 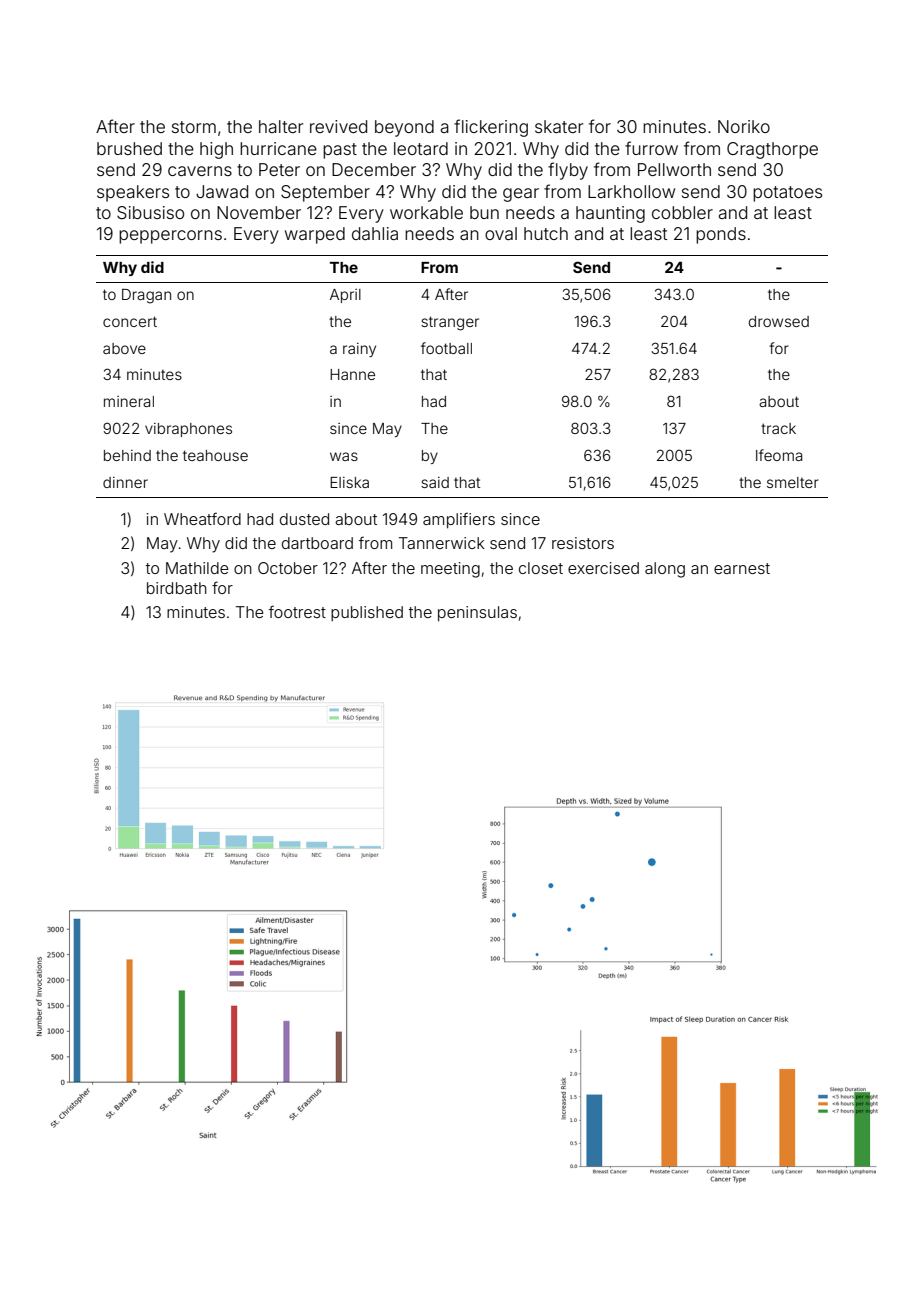 I want to click on peppercorns, so click(x=170, y=237).
